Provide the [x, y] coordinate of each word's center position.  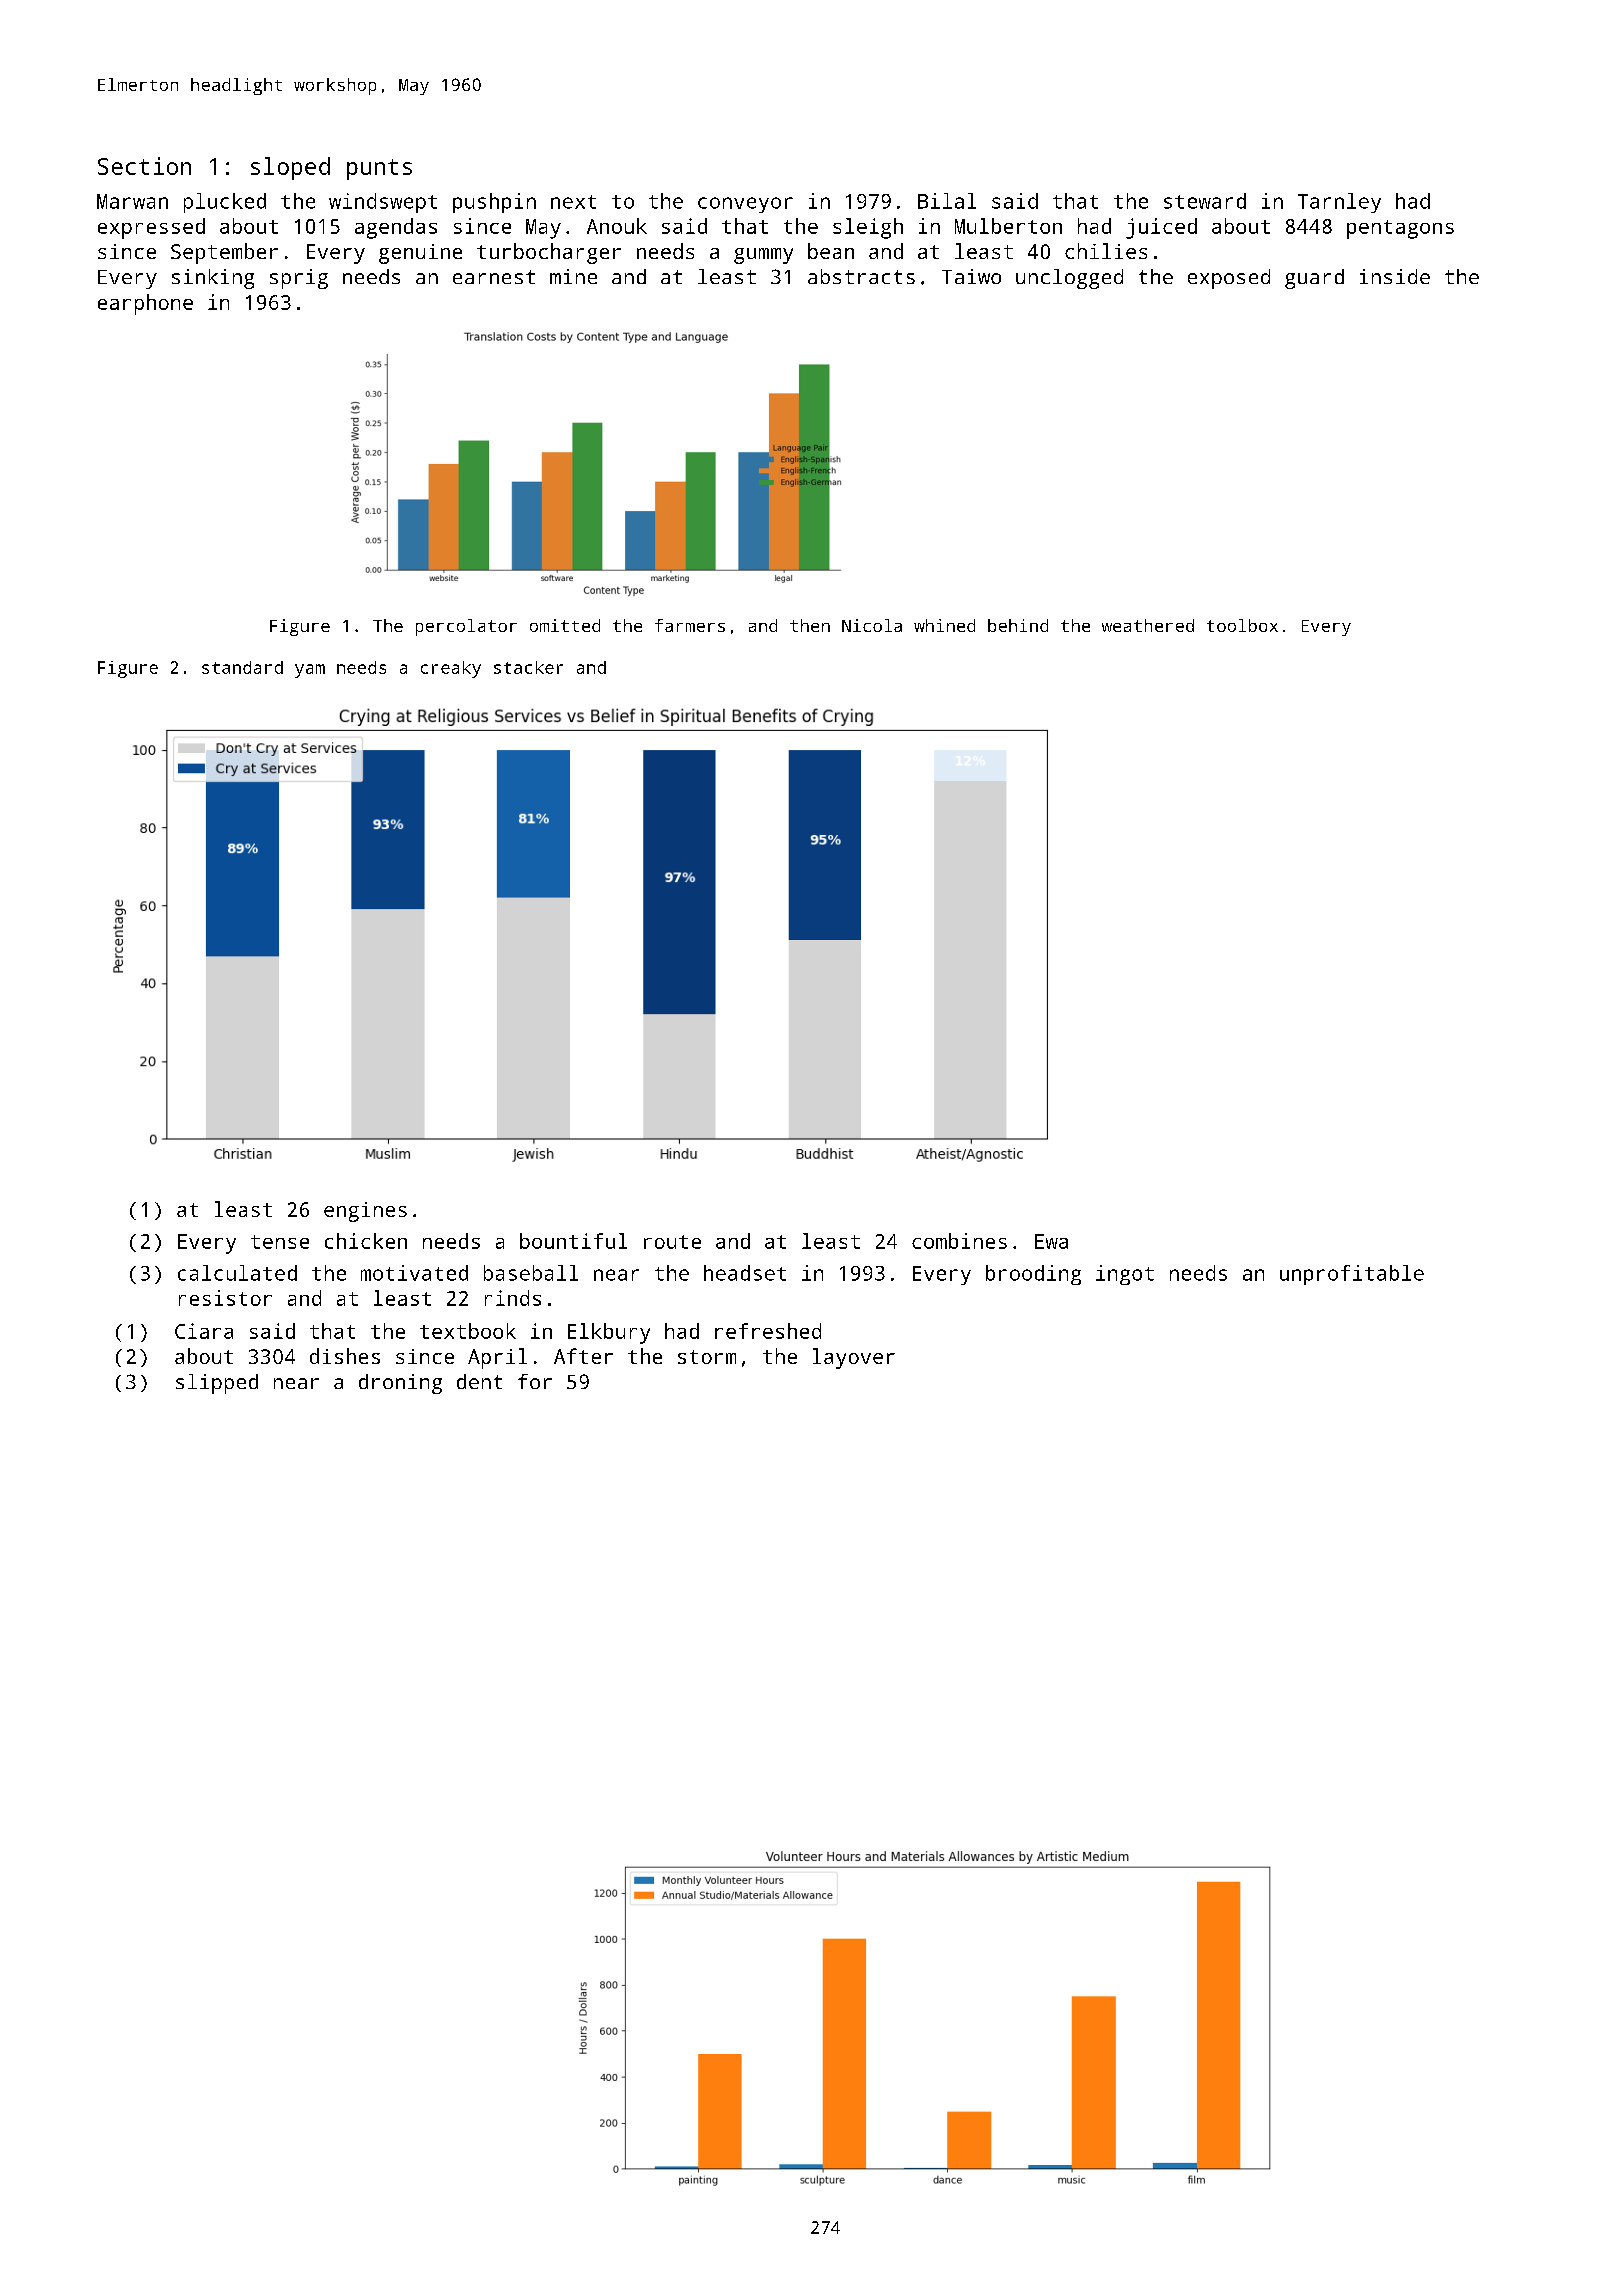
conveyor [745, 205]
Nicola [872, 625]
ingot [1125, 1275]
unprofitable [1352, 1275]
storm [707, 1357]
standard [242, 667]
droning [400, 1384]
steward [1205, 201]
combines [959, 1241]
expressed [151, 228]
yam [310, 671]
